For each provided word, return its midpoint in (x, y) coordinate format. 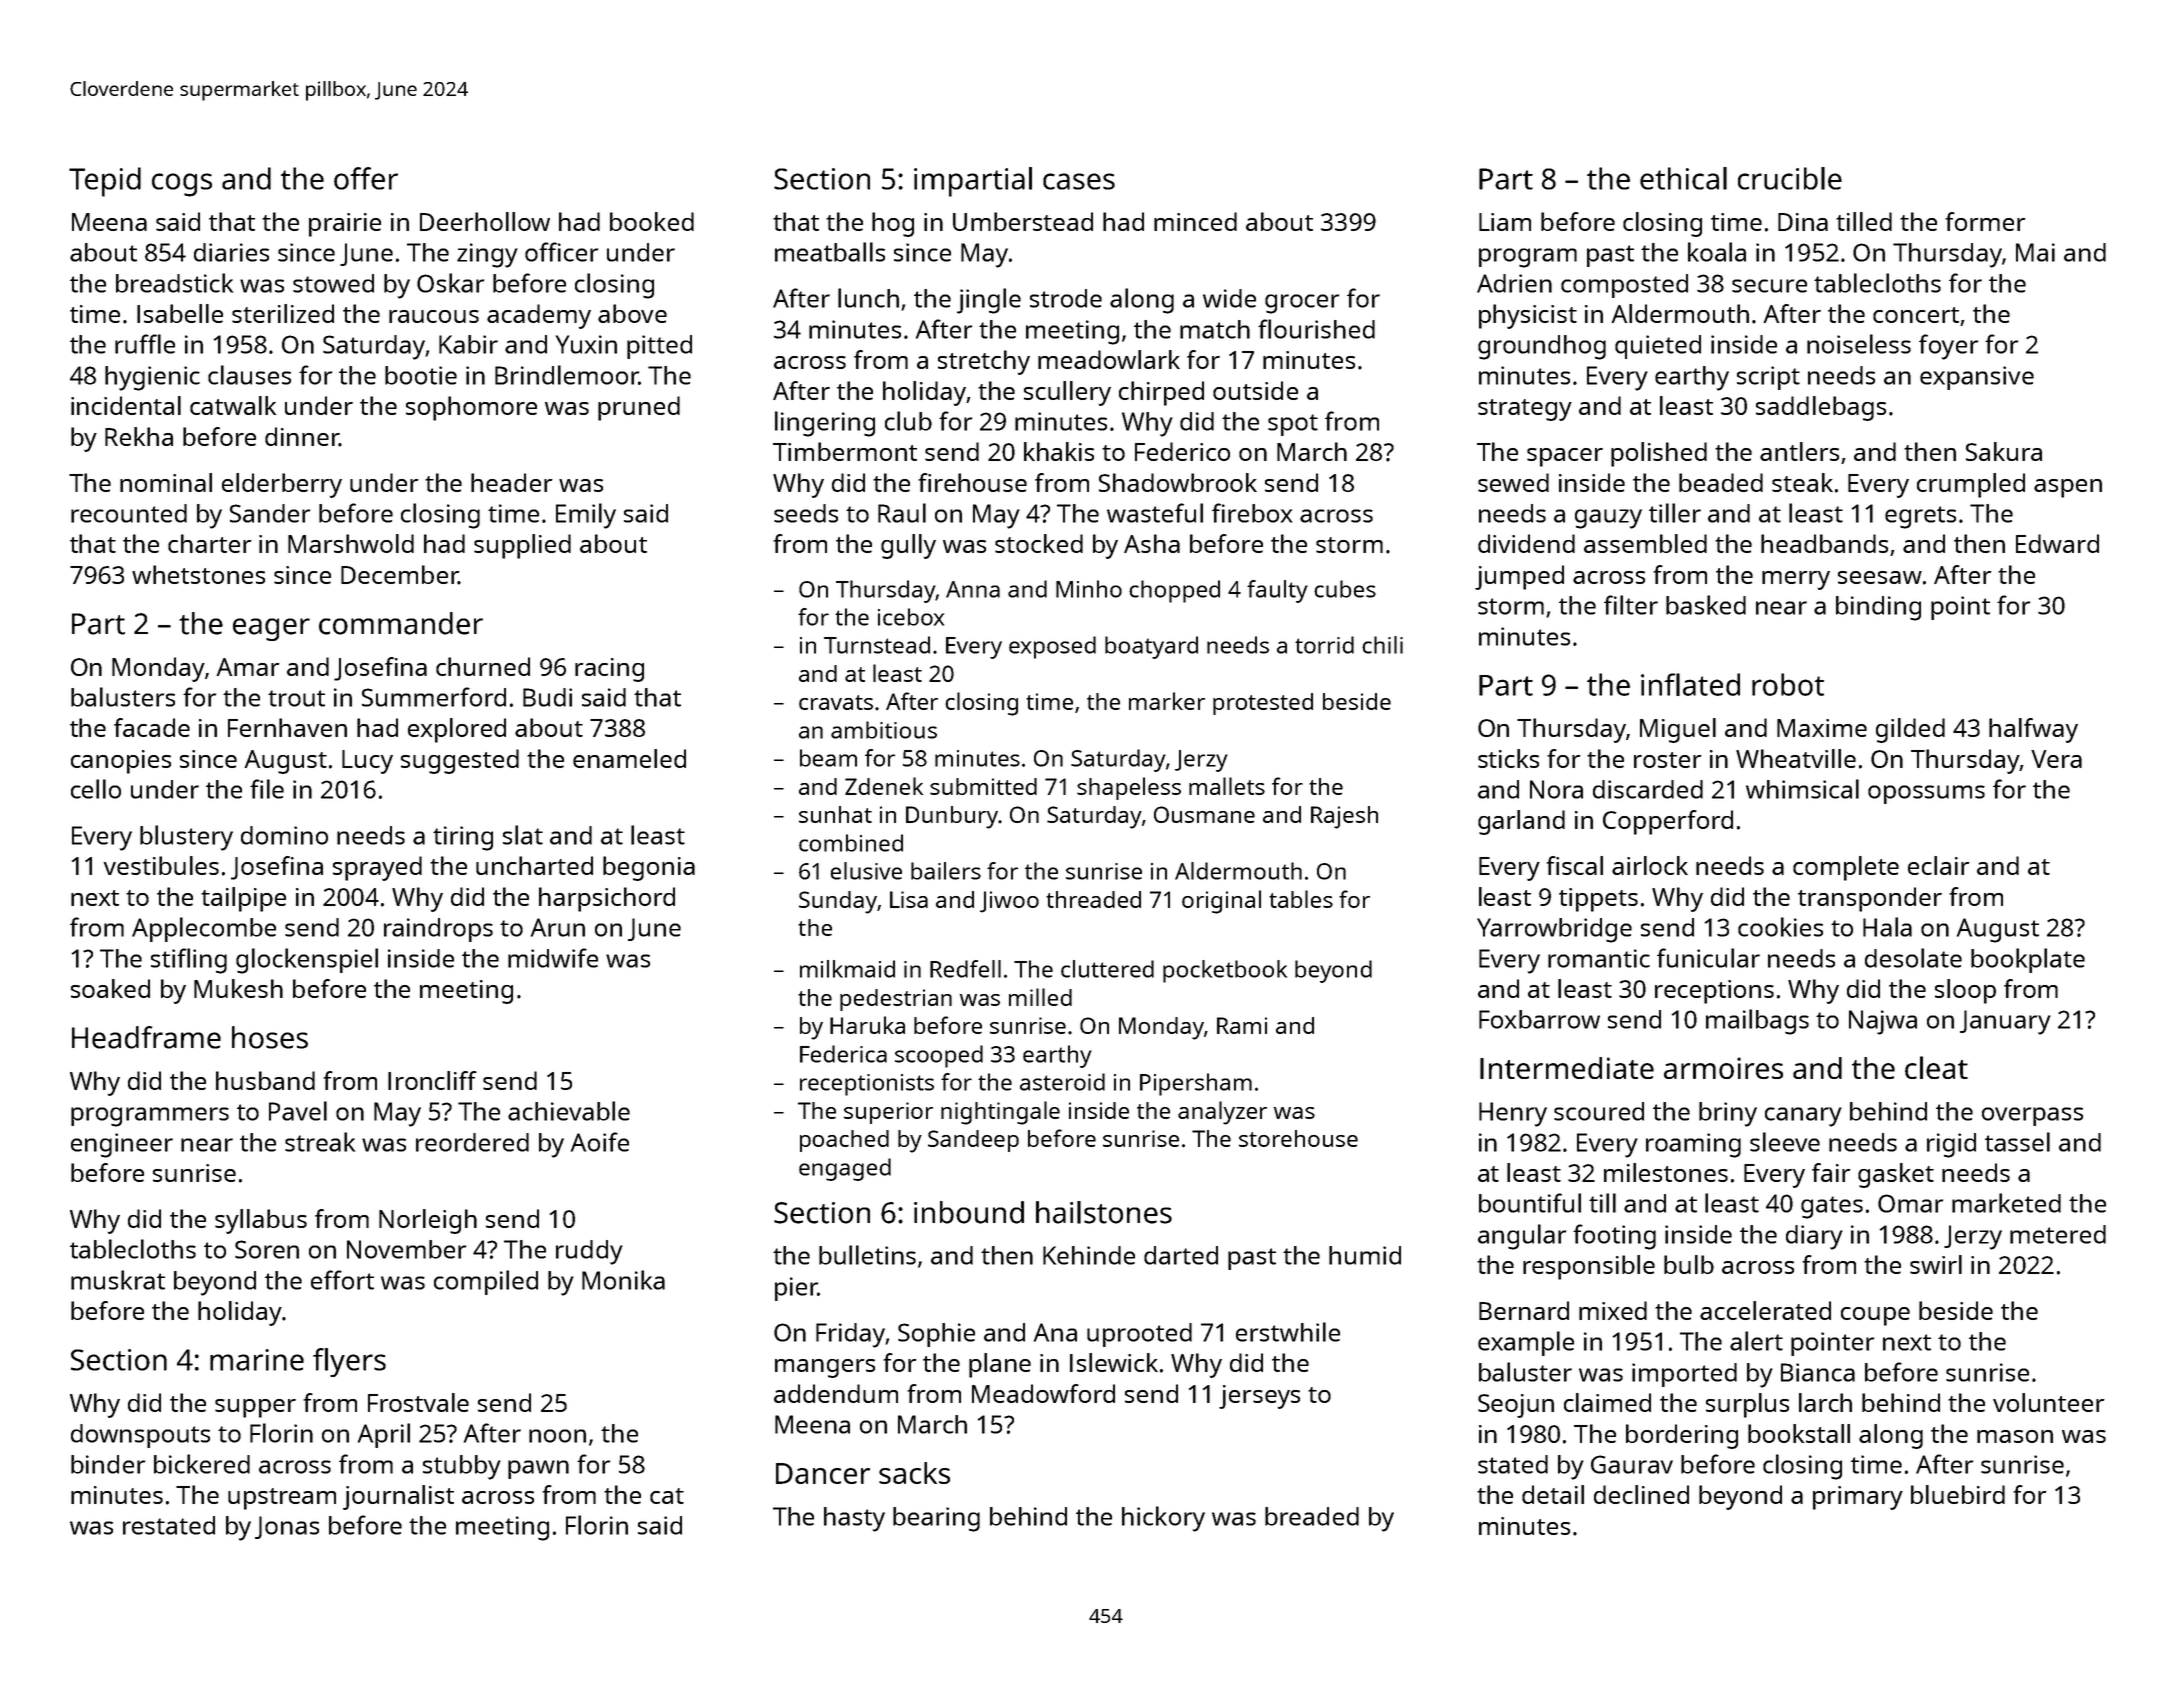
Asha (1152, 543)
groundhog (1542, 347)
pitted (659, 347)
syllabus (261, 1221)
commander (401, 623)
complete (1846, 868)
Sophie (936, 1335)
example (1526, 1343)
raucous (434, 316)
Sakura (2004, 451)
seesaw (1880, 577)
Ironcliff (432, 1080)
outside (1255, 390)
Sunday (838, 902)
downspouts (140, 1436)
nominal (166, 482)
